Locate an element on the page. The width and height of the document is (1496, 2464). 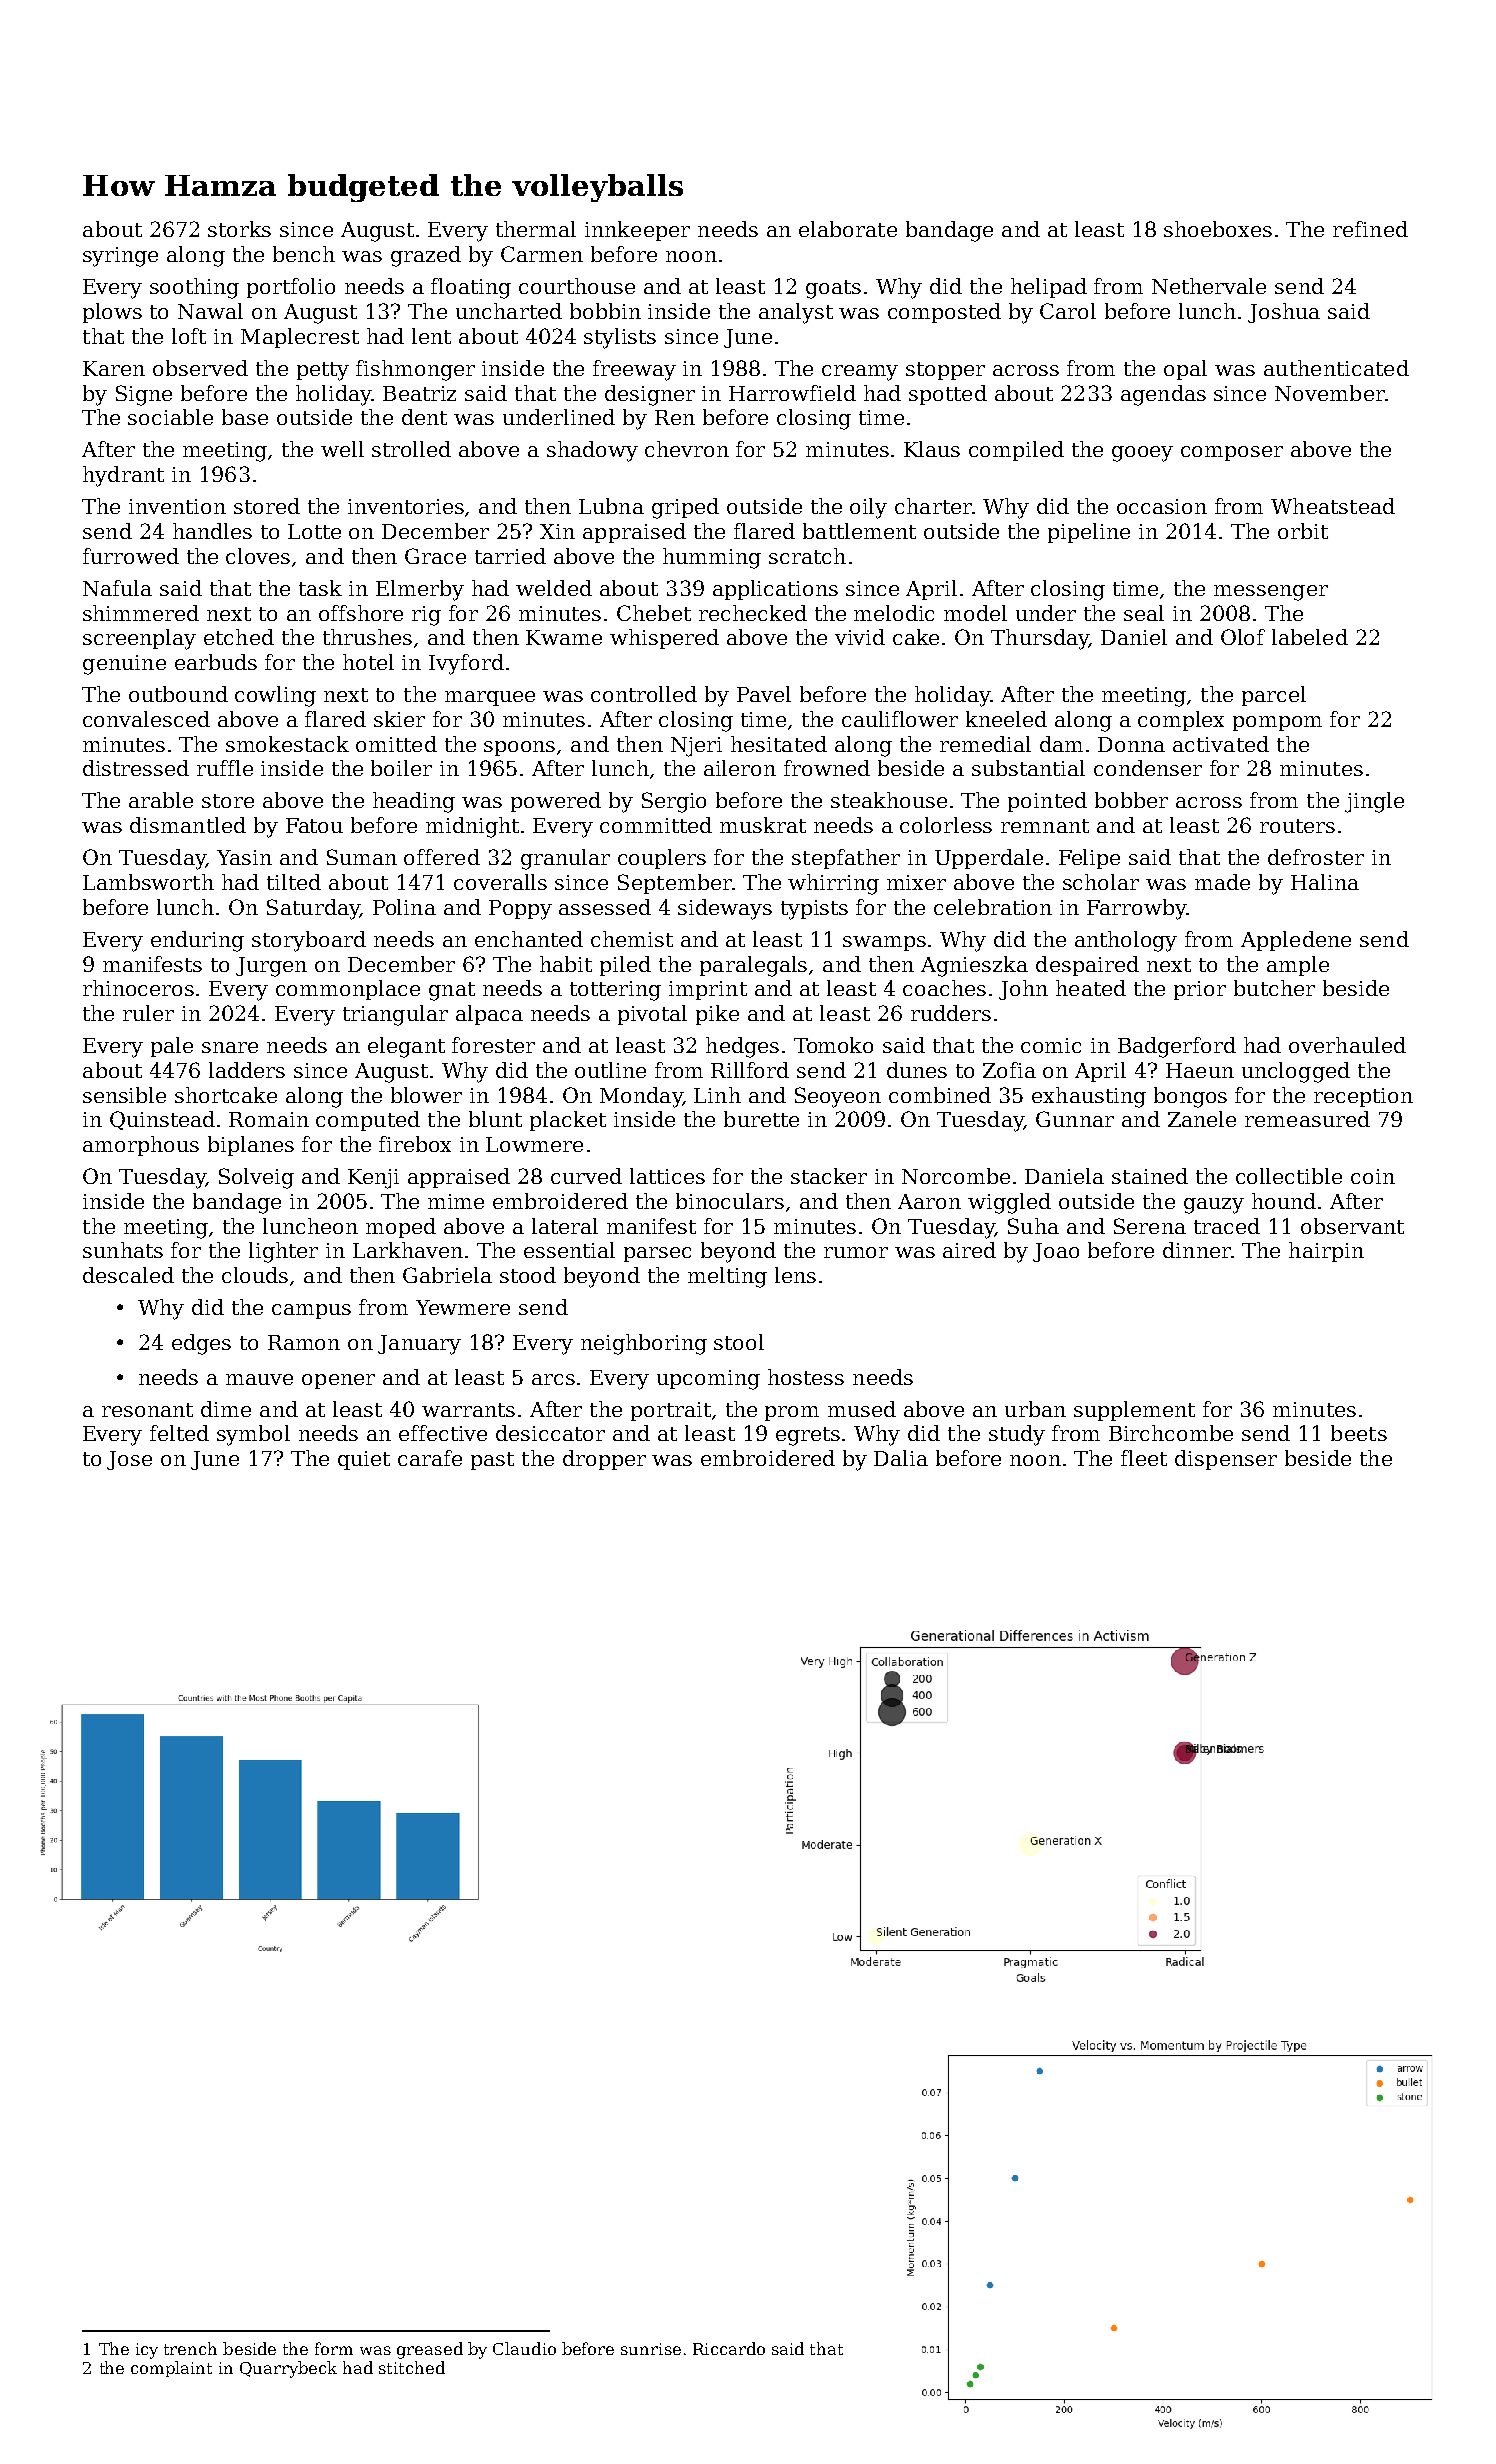
Riccardo is located at coordinates (729, 2348).
